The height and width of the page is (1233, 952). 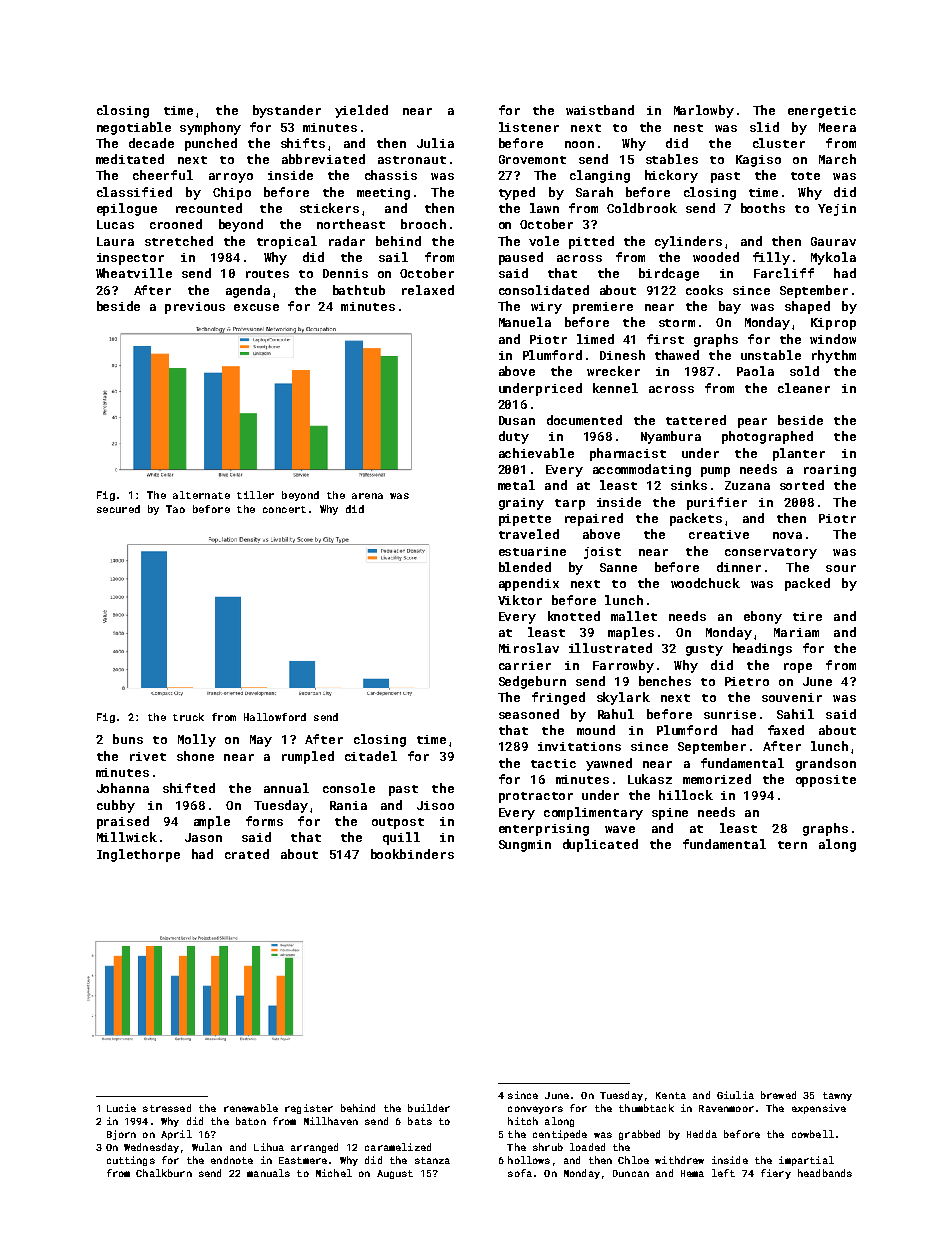 What do you see at coordinates (287, 111) in the page?
I see `bystander` at bounding box center [287, 111].
